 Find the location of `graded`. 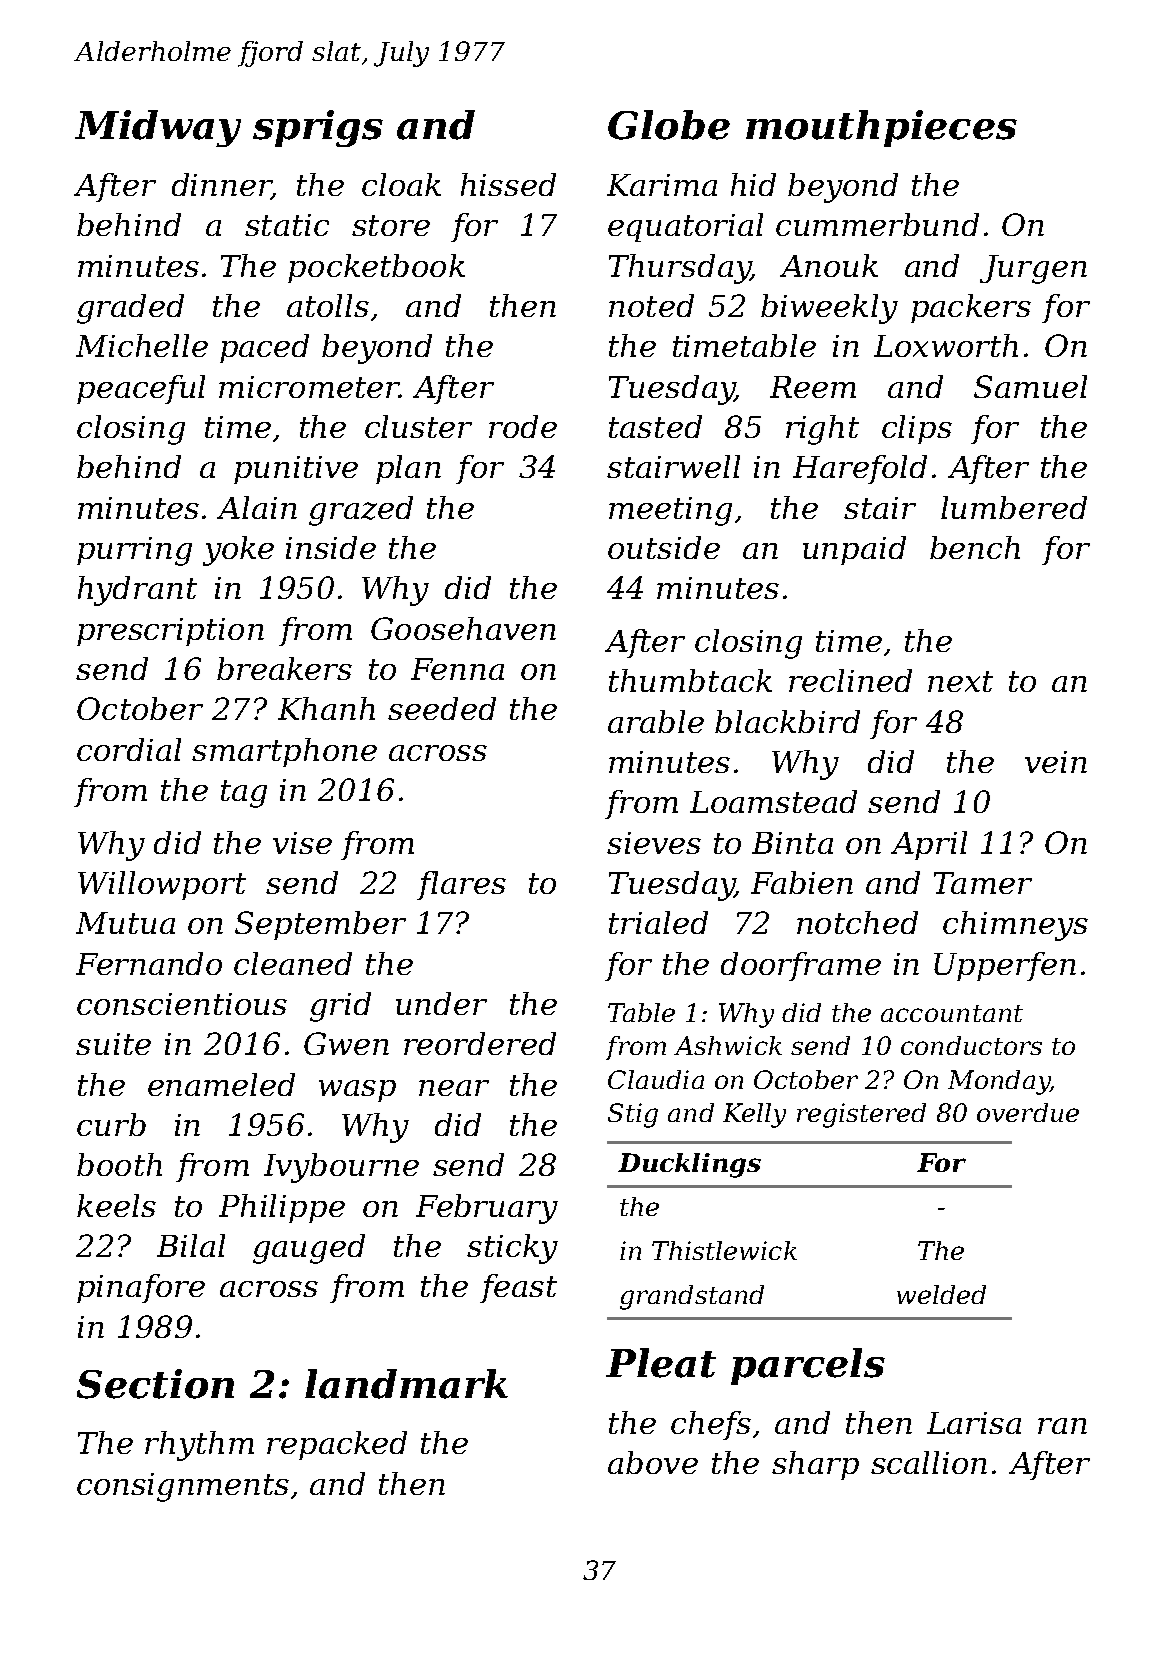

graded is located at coordinates (130, 309).
